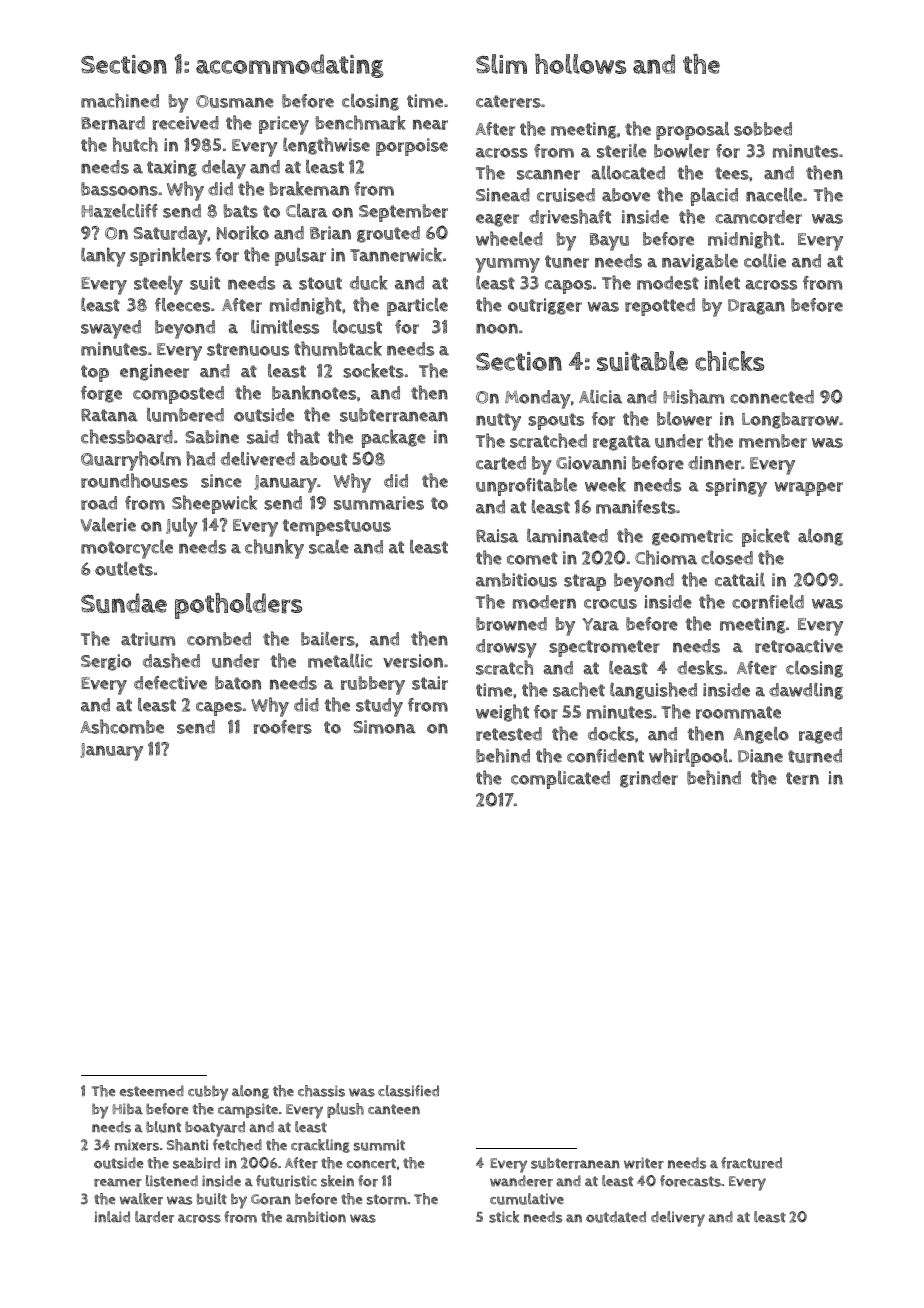 This image has height=1308, width=924. Describe the element at coordinates (802, 778) in the image. I see `tern` at that location.
